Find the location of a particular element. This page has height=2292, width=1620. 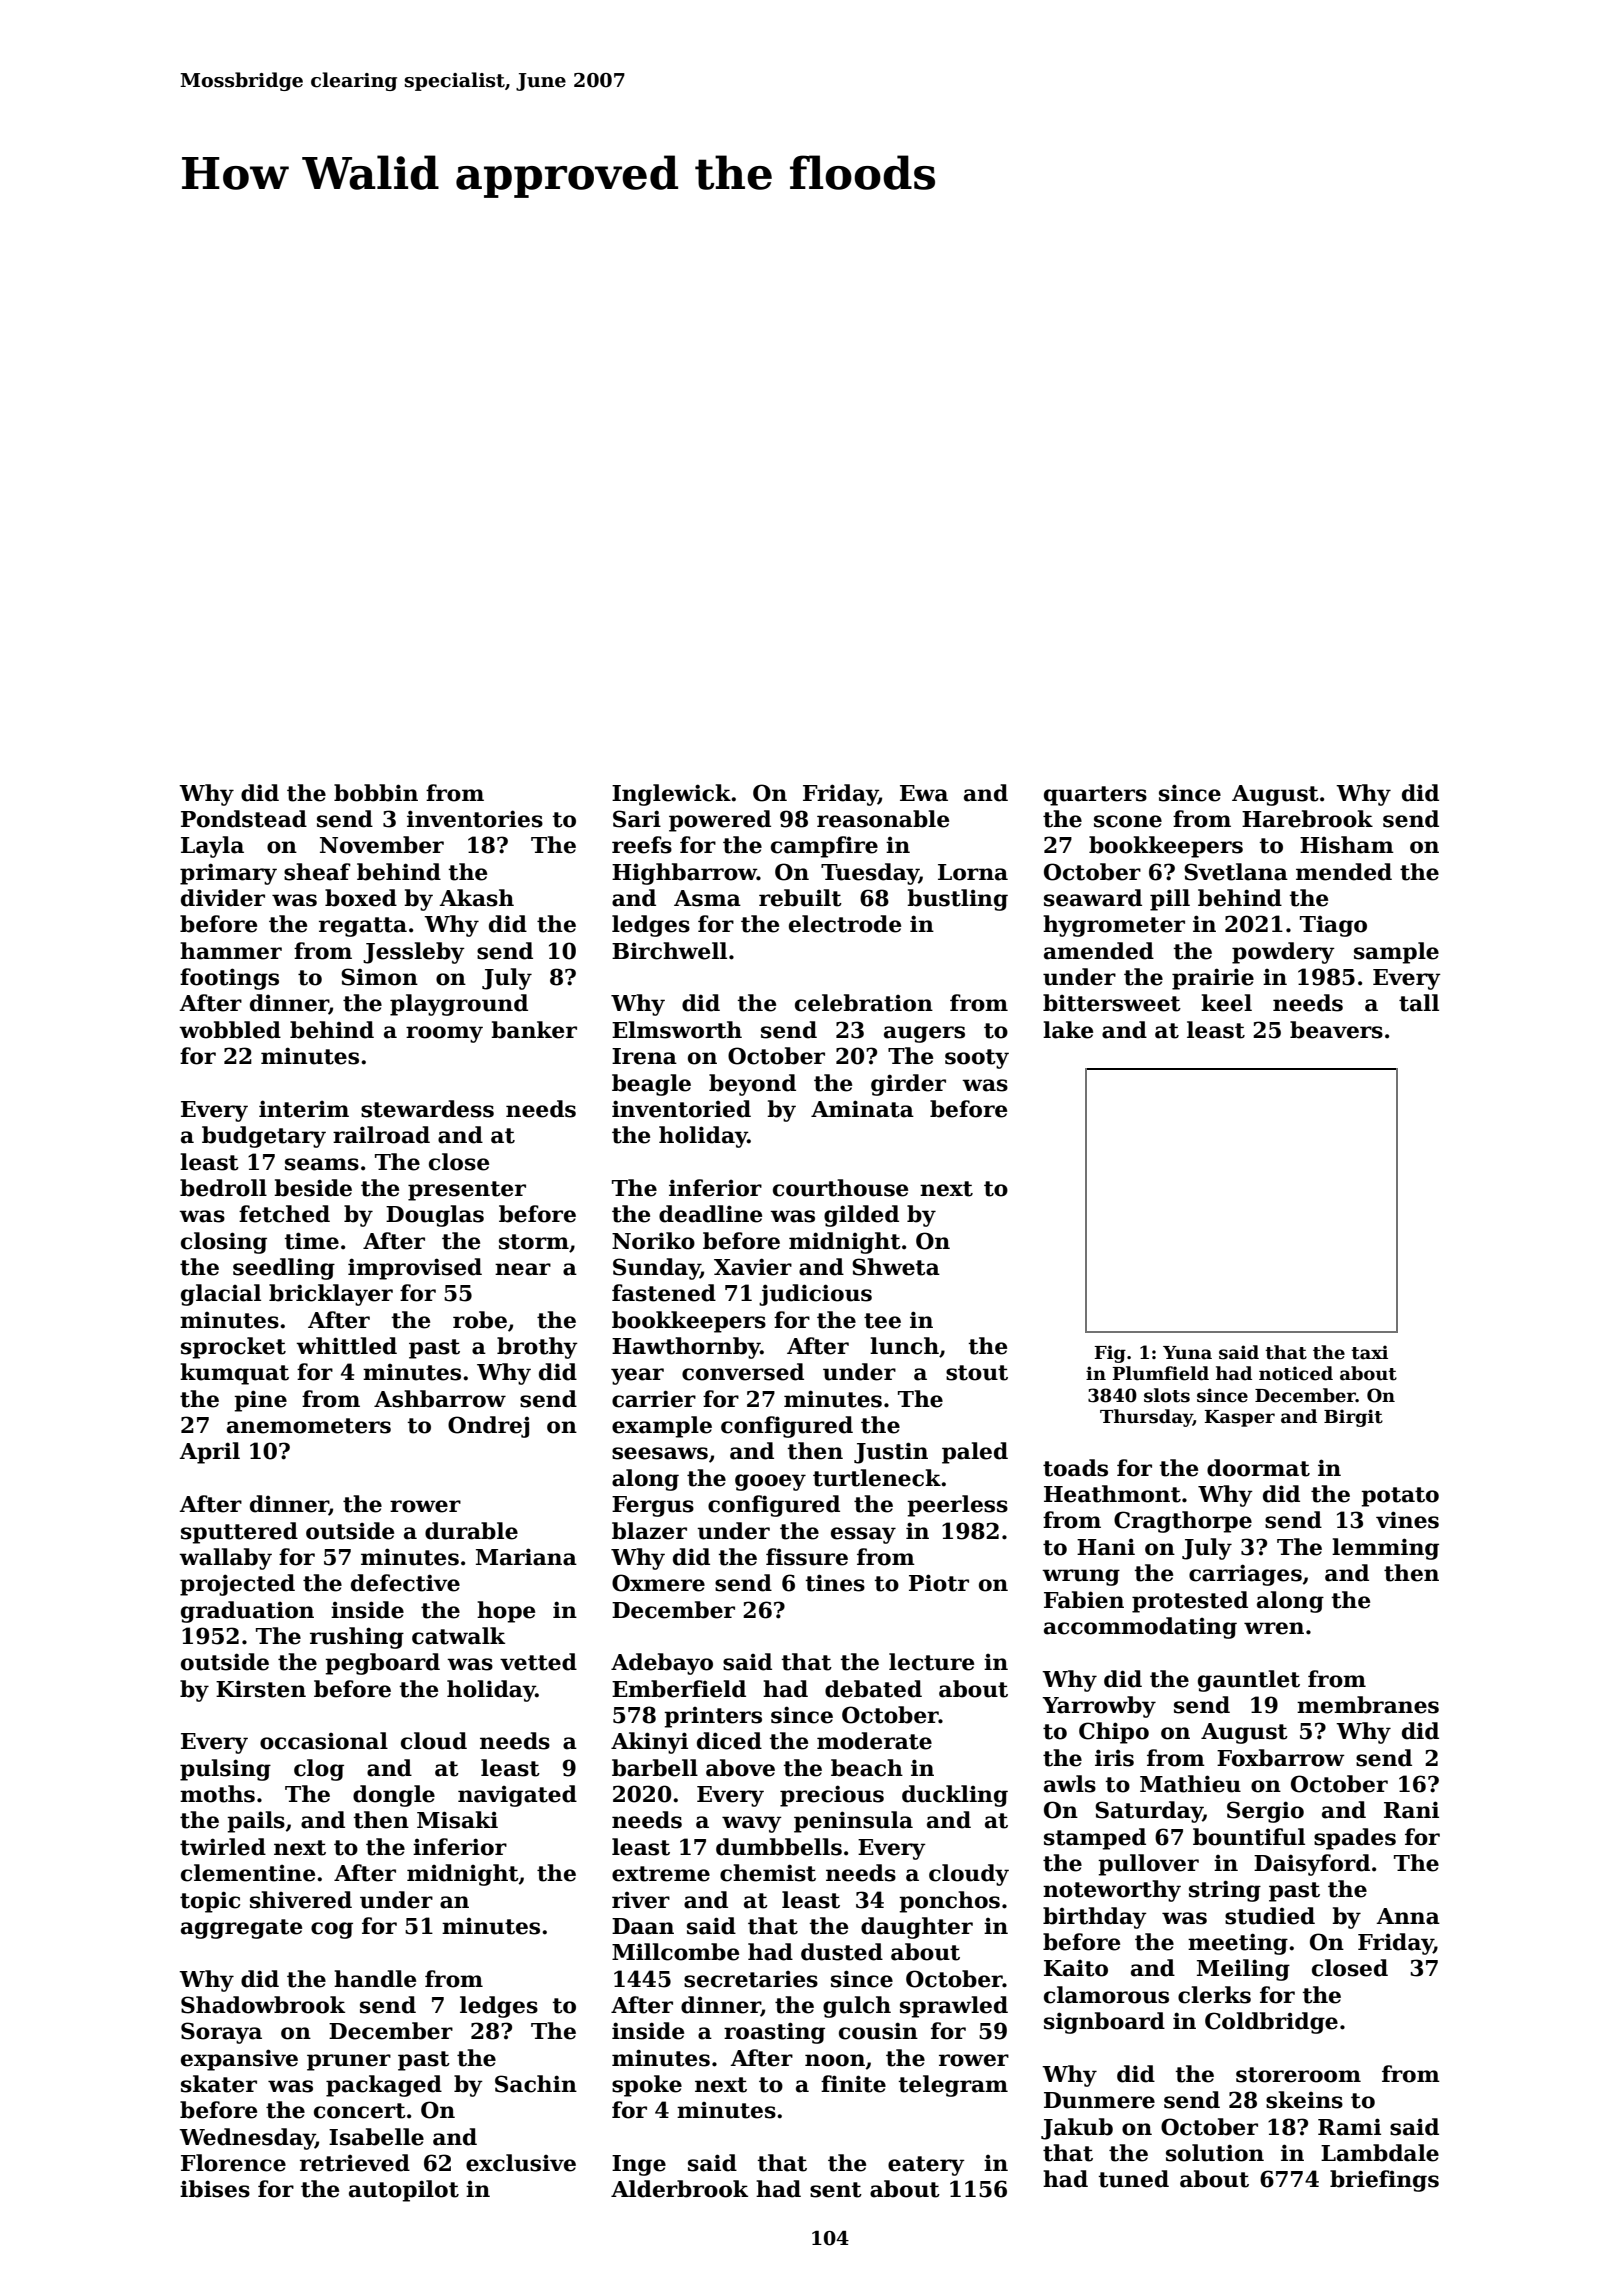

sample is located at coordinates (1396, 953).
